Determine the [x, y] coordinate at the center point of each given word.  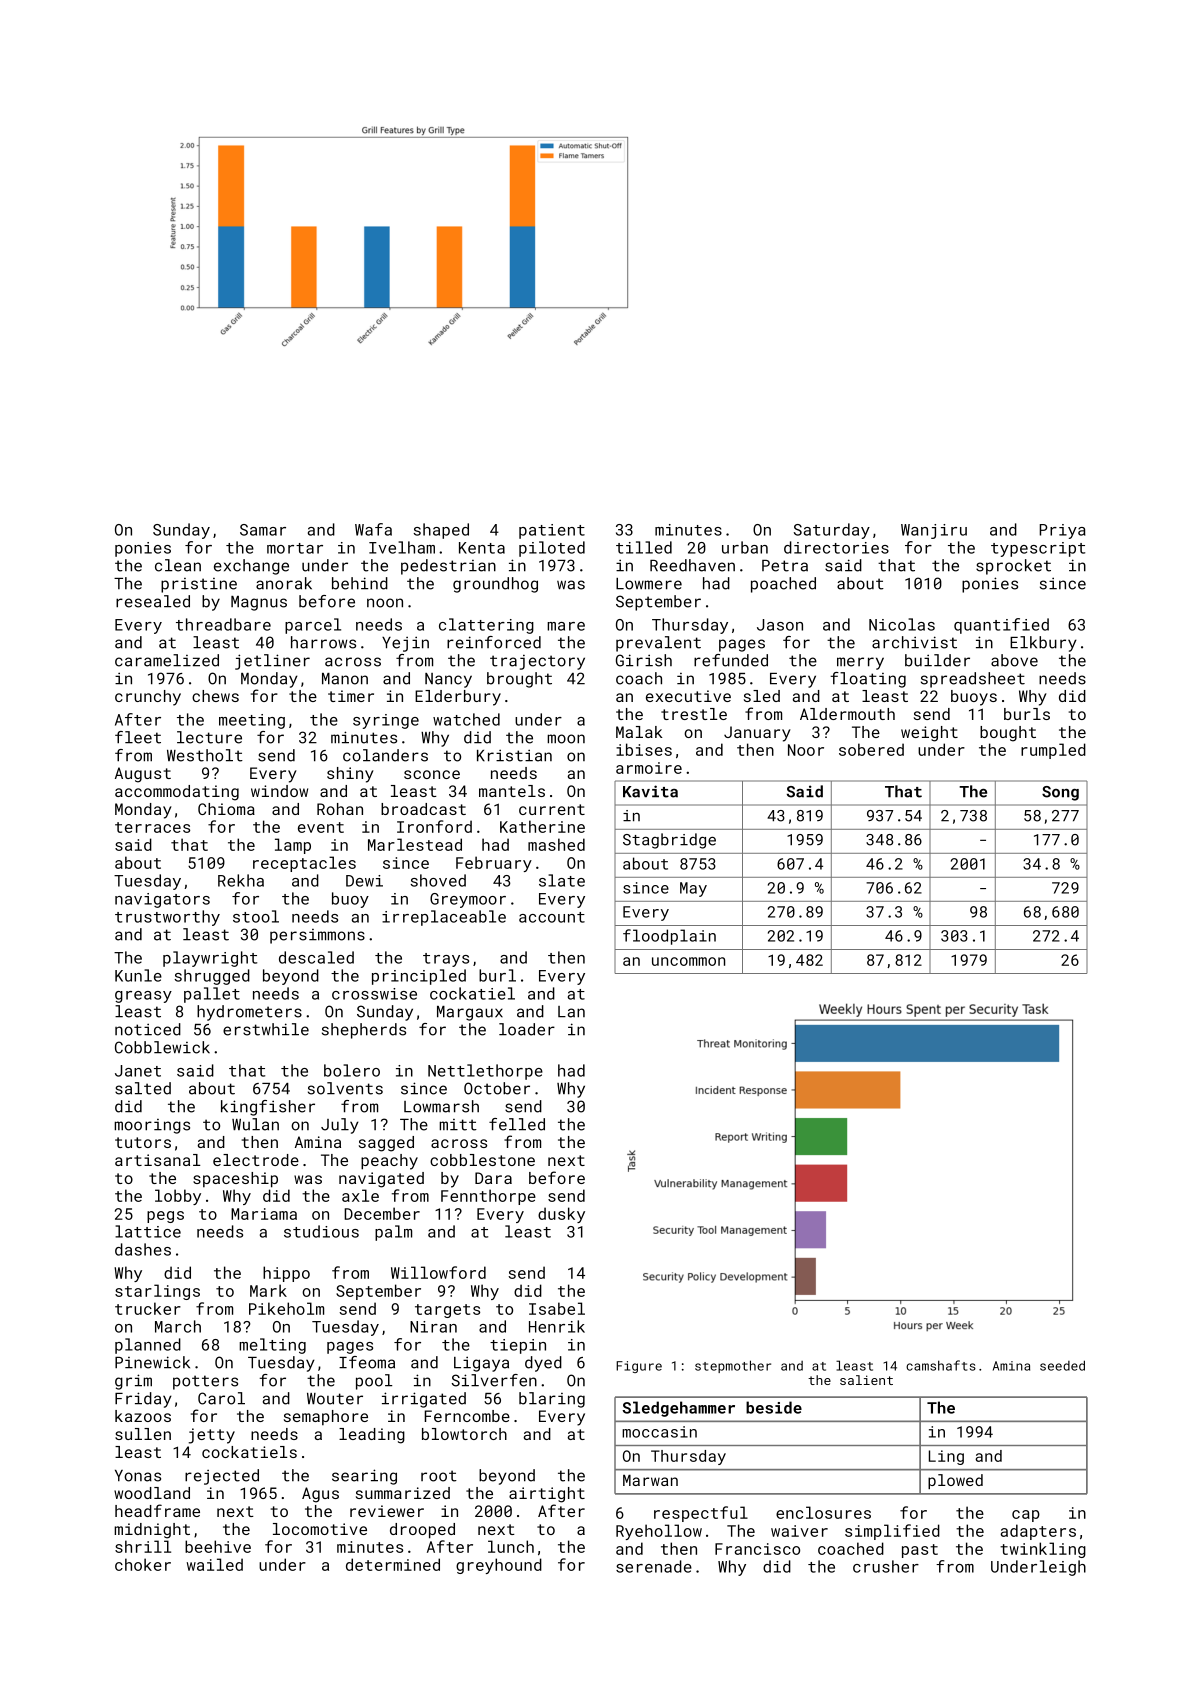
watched [466, 719]
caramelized [167, 660]
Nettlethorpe [485, 1072]
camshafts [941, 1365]
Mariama [264, 1214]
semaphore [326, 1417]
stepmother [733, 1366]
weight [929, 734]
